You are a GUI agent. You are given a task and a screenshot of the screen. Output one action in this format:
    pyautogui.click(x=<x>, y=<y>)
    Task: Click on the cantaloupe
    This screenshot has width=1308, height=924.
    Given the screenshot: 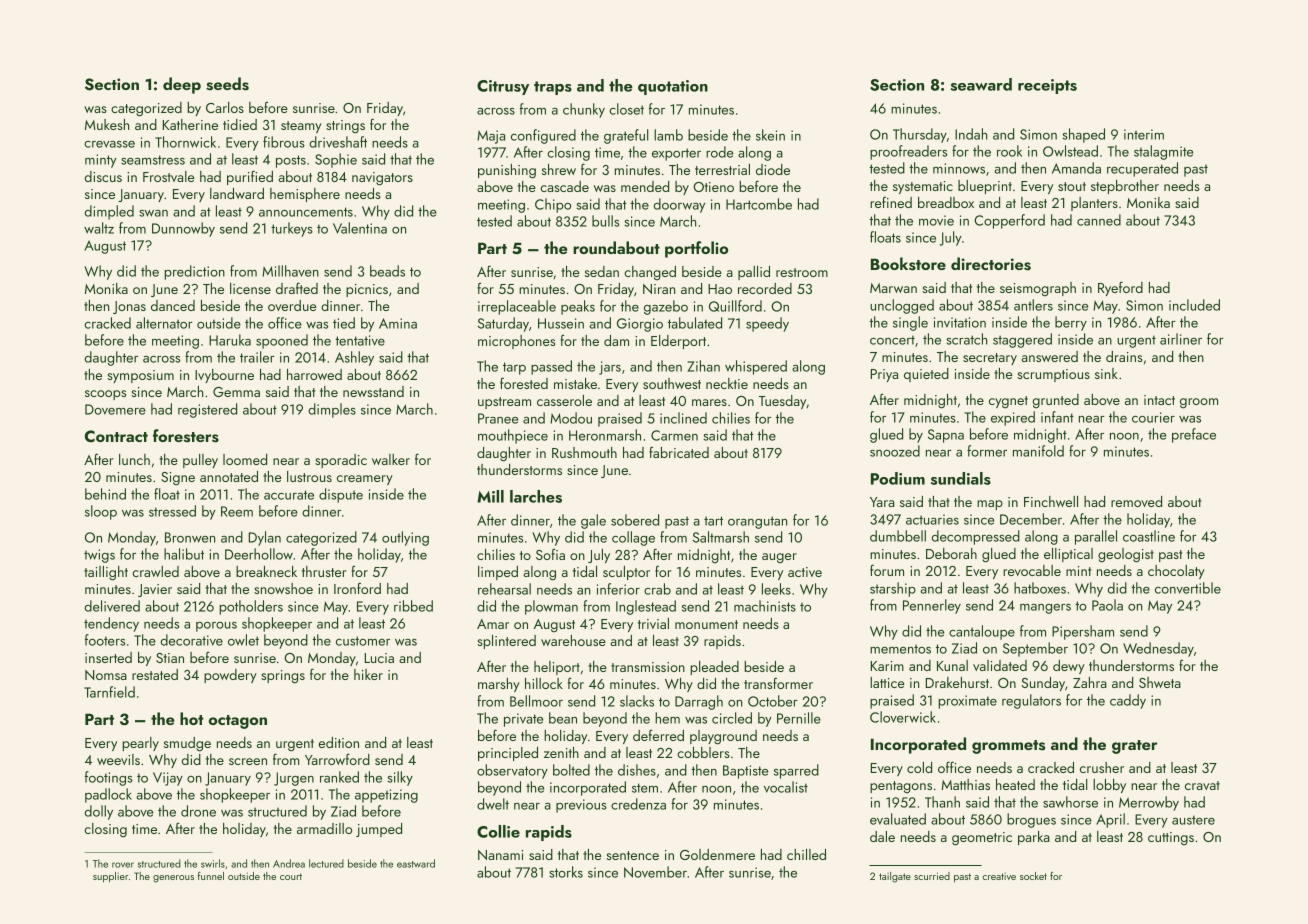 What is the action you would take?
    pyautogui.click(x=982, y=632)
